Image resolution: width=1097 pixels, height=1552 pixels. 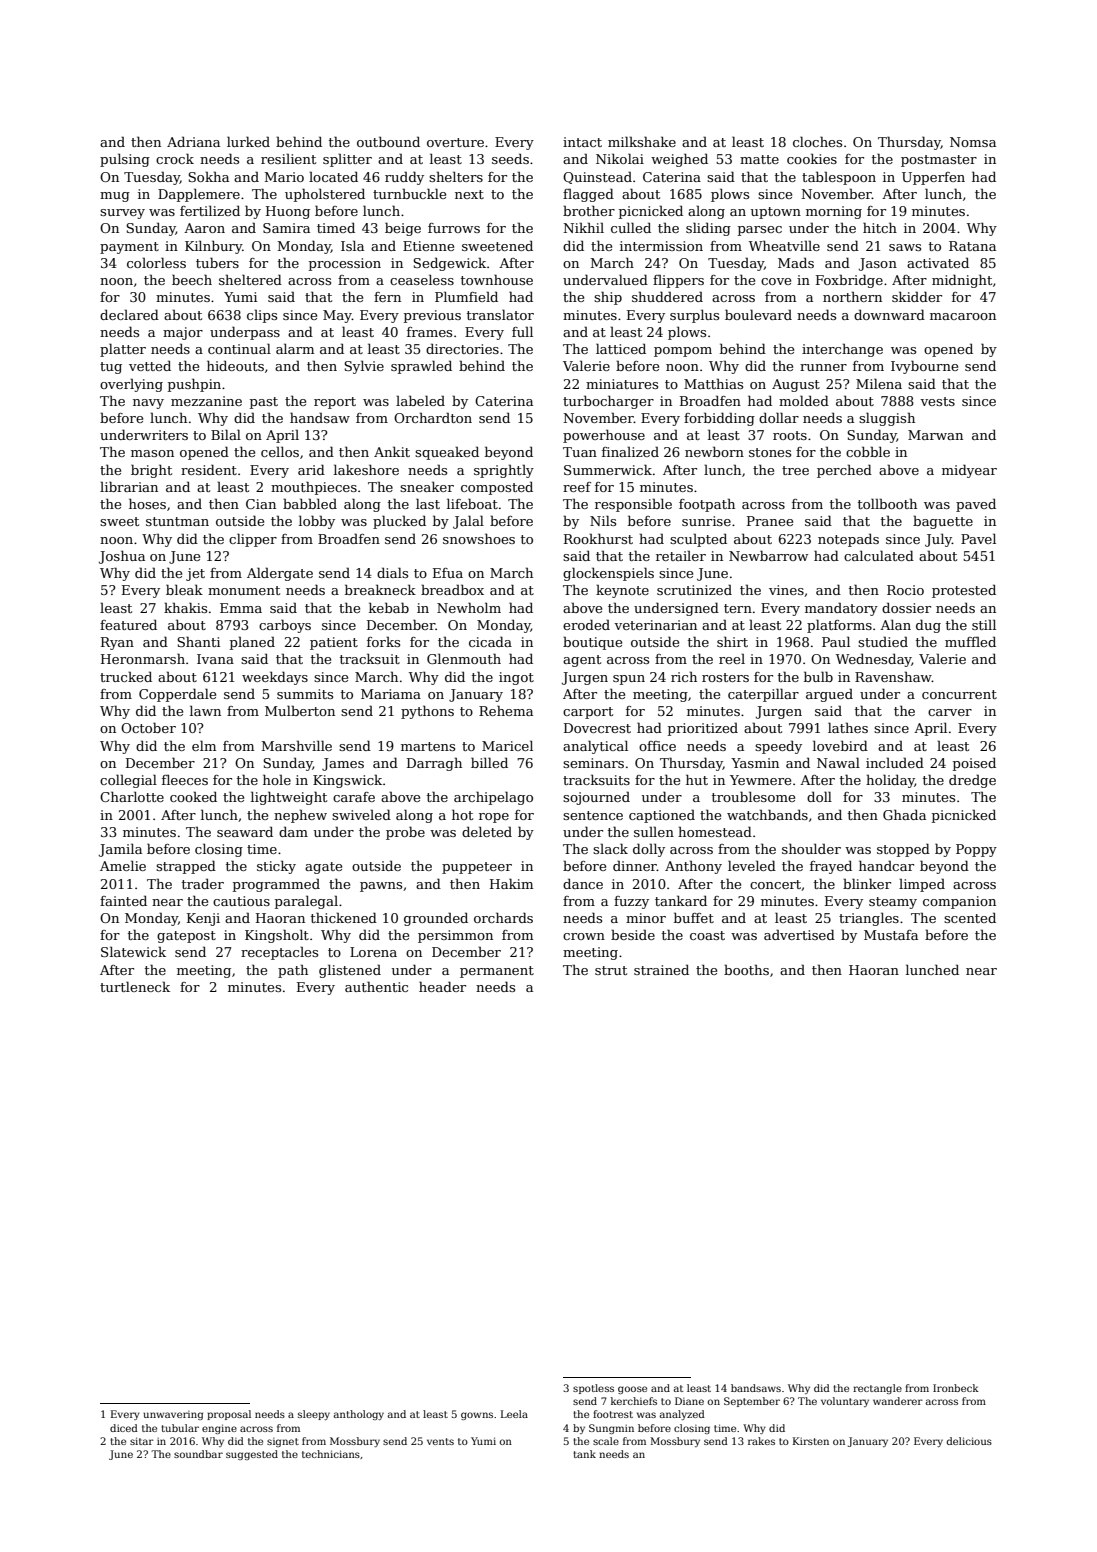 I want to click on unwavering, so click(x=173, y=1415).
